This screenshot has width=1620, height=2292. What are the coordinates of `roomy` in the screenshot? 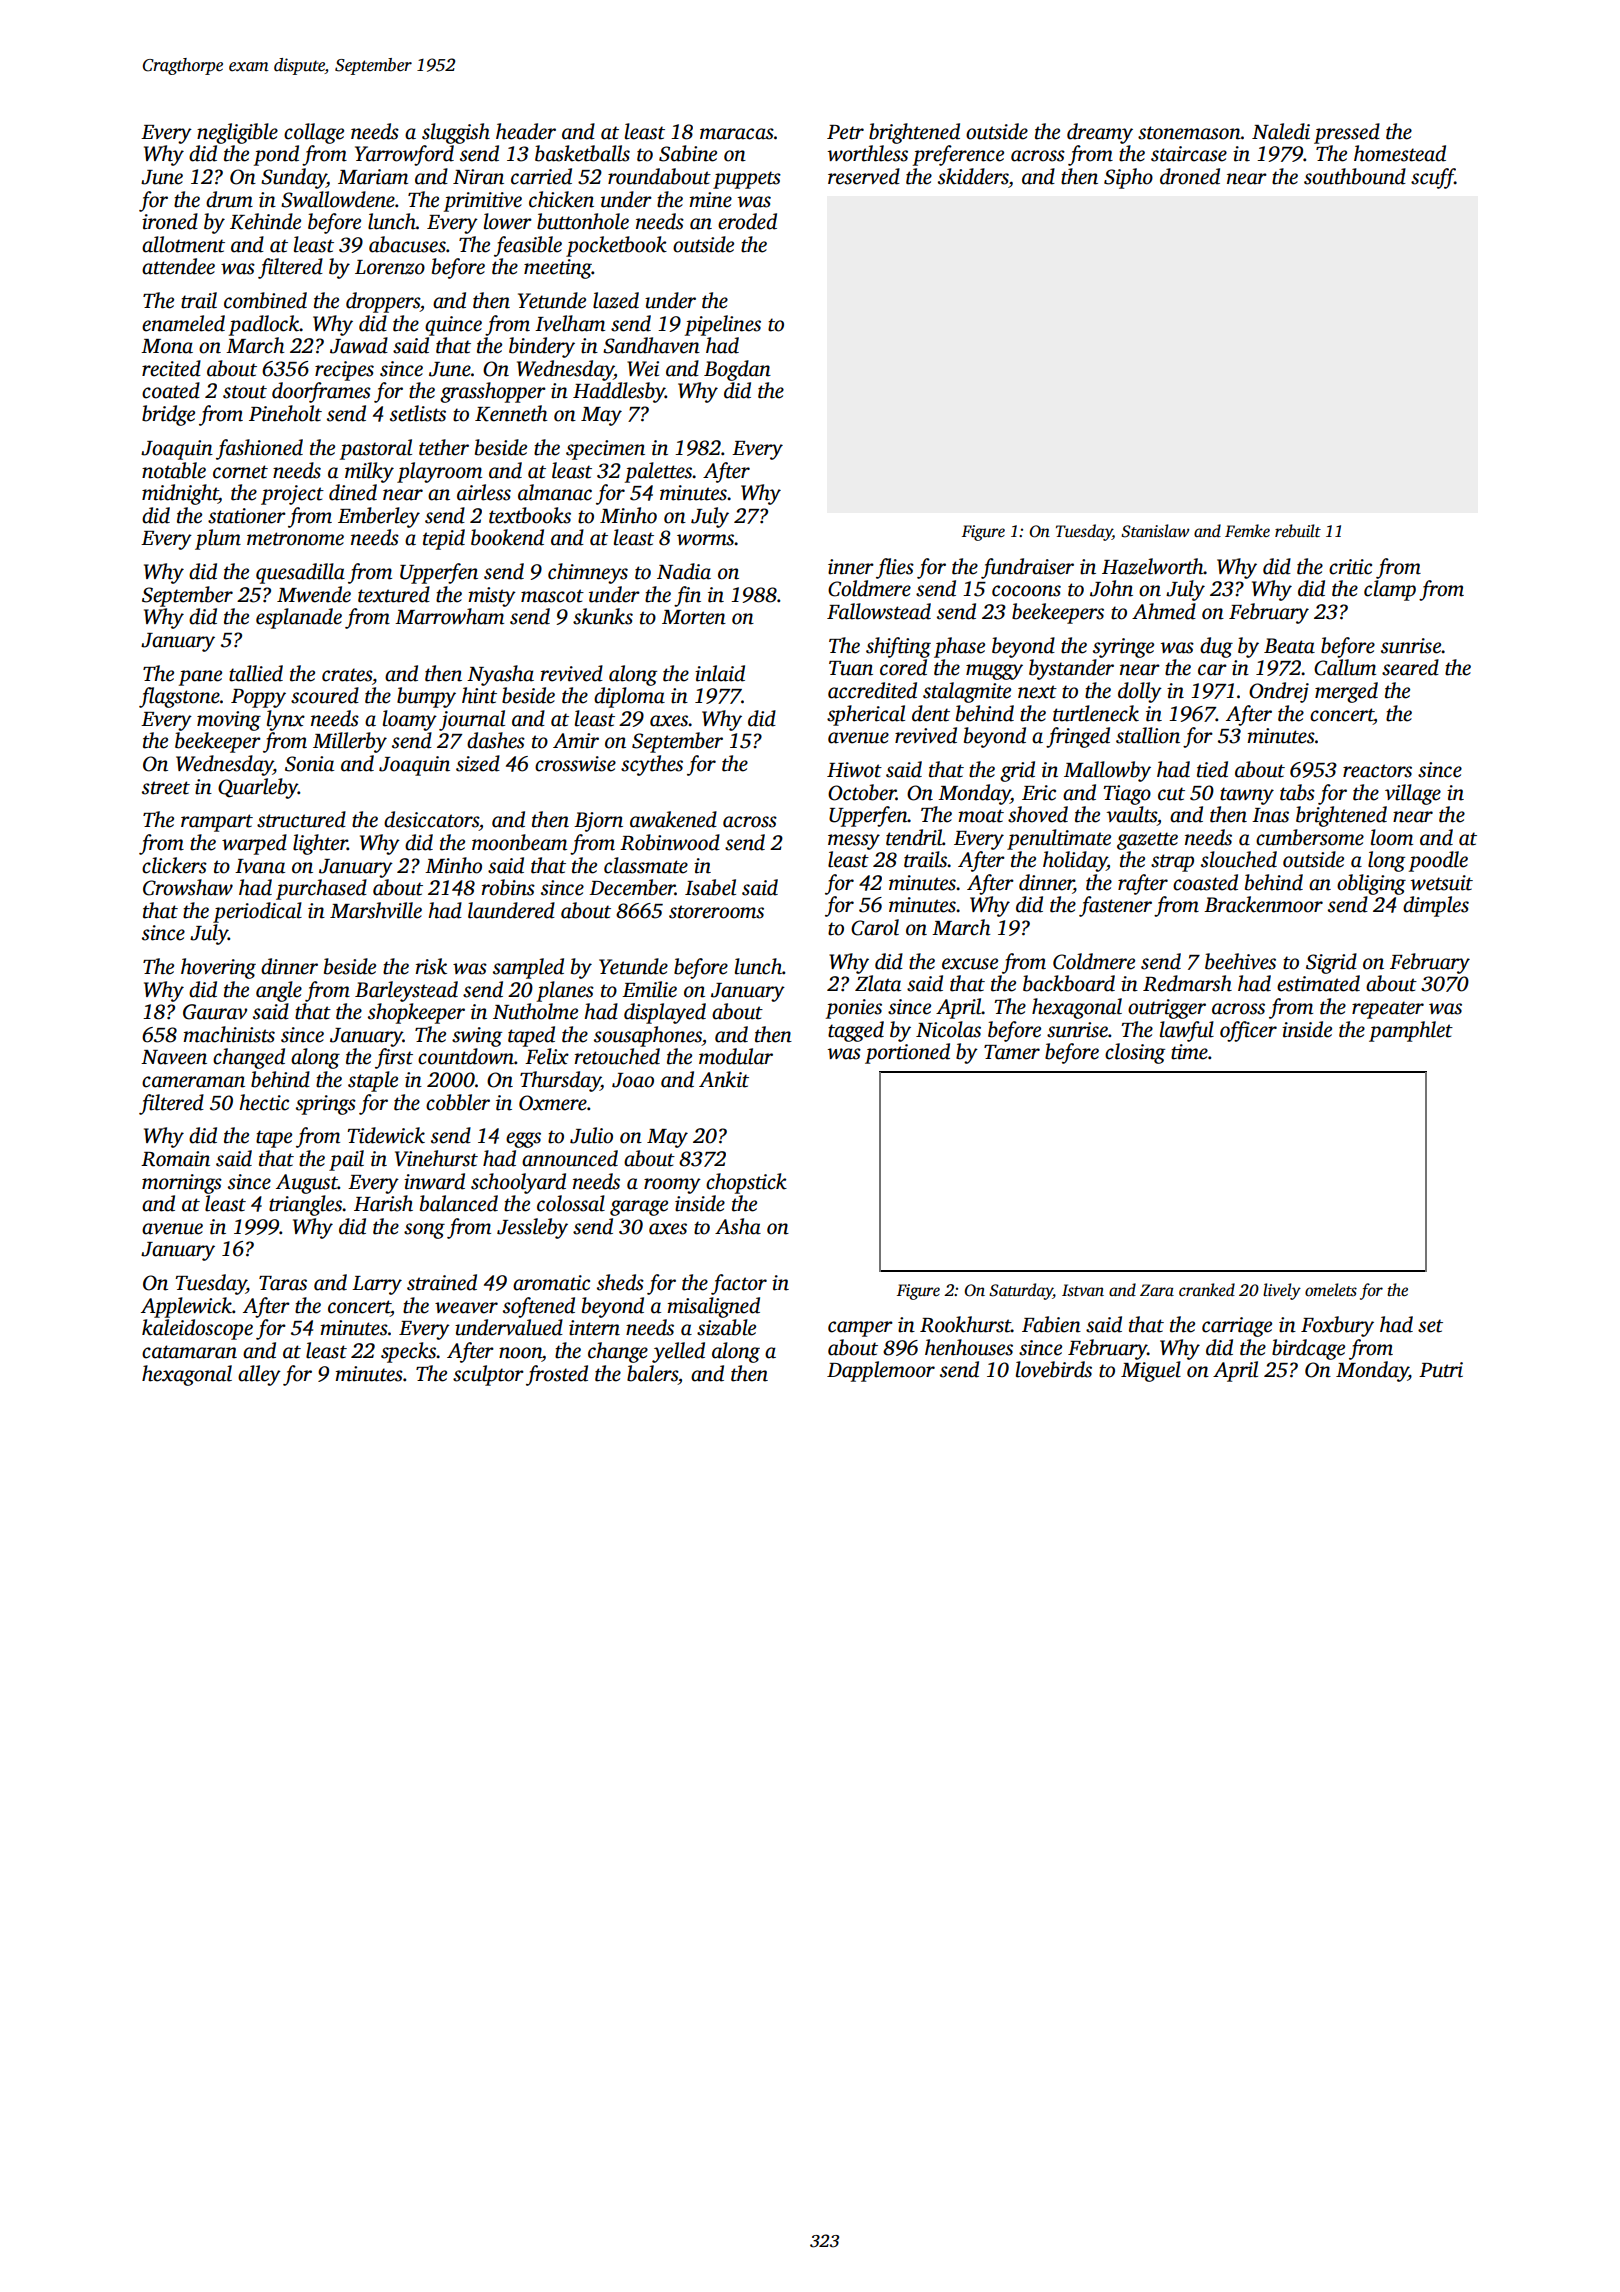 It's located at (672, 1186).
